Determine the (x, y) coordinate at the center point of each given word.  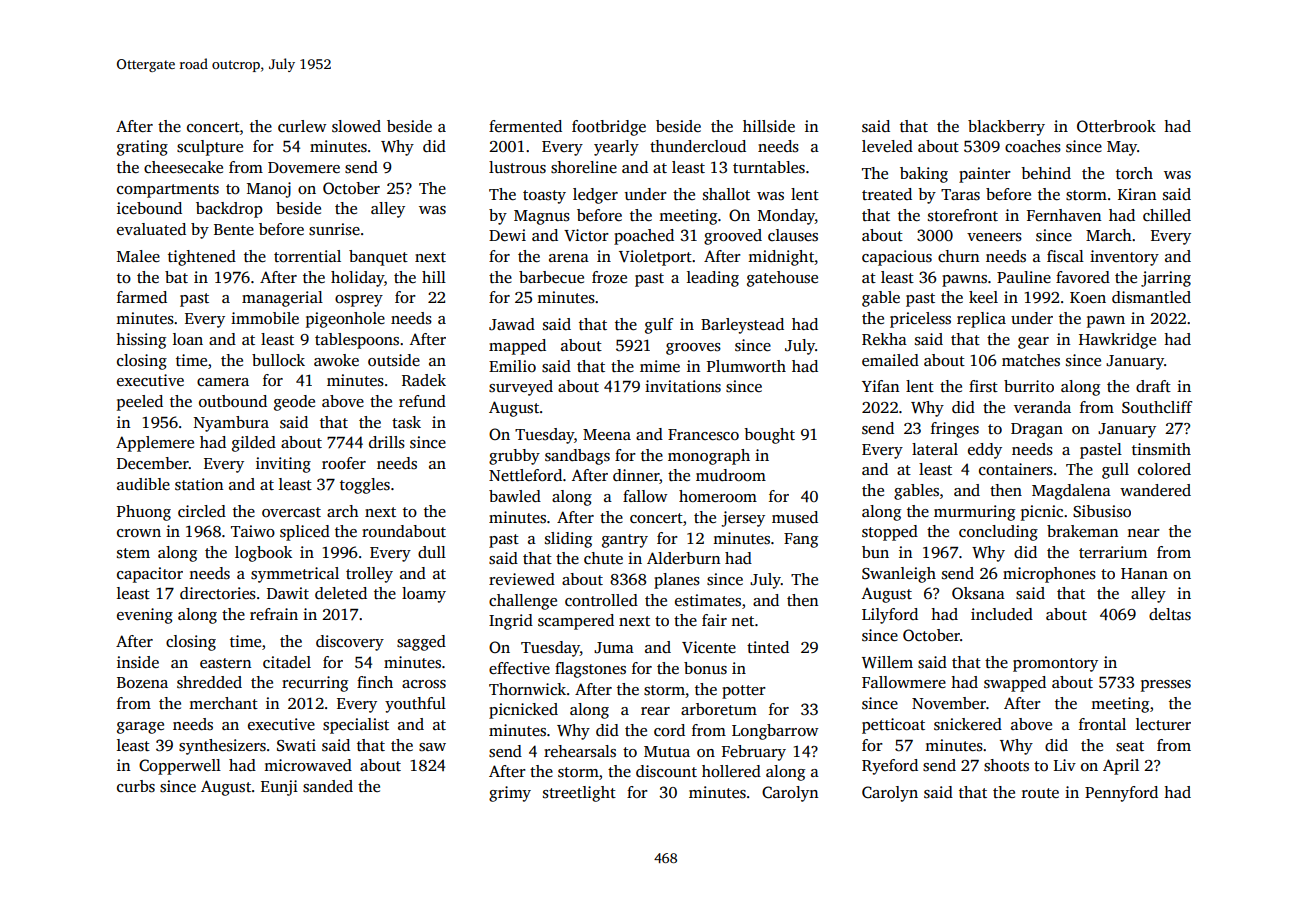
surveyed (521, 388)
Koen (1088, 297)
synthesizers (222, 747)
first (983, 386)
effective (519, 668)
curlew (302, 126)
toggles (365, 486)
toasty (544, 197)
